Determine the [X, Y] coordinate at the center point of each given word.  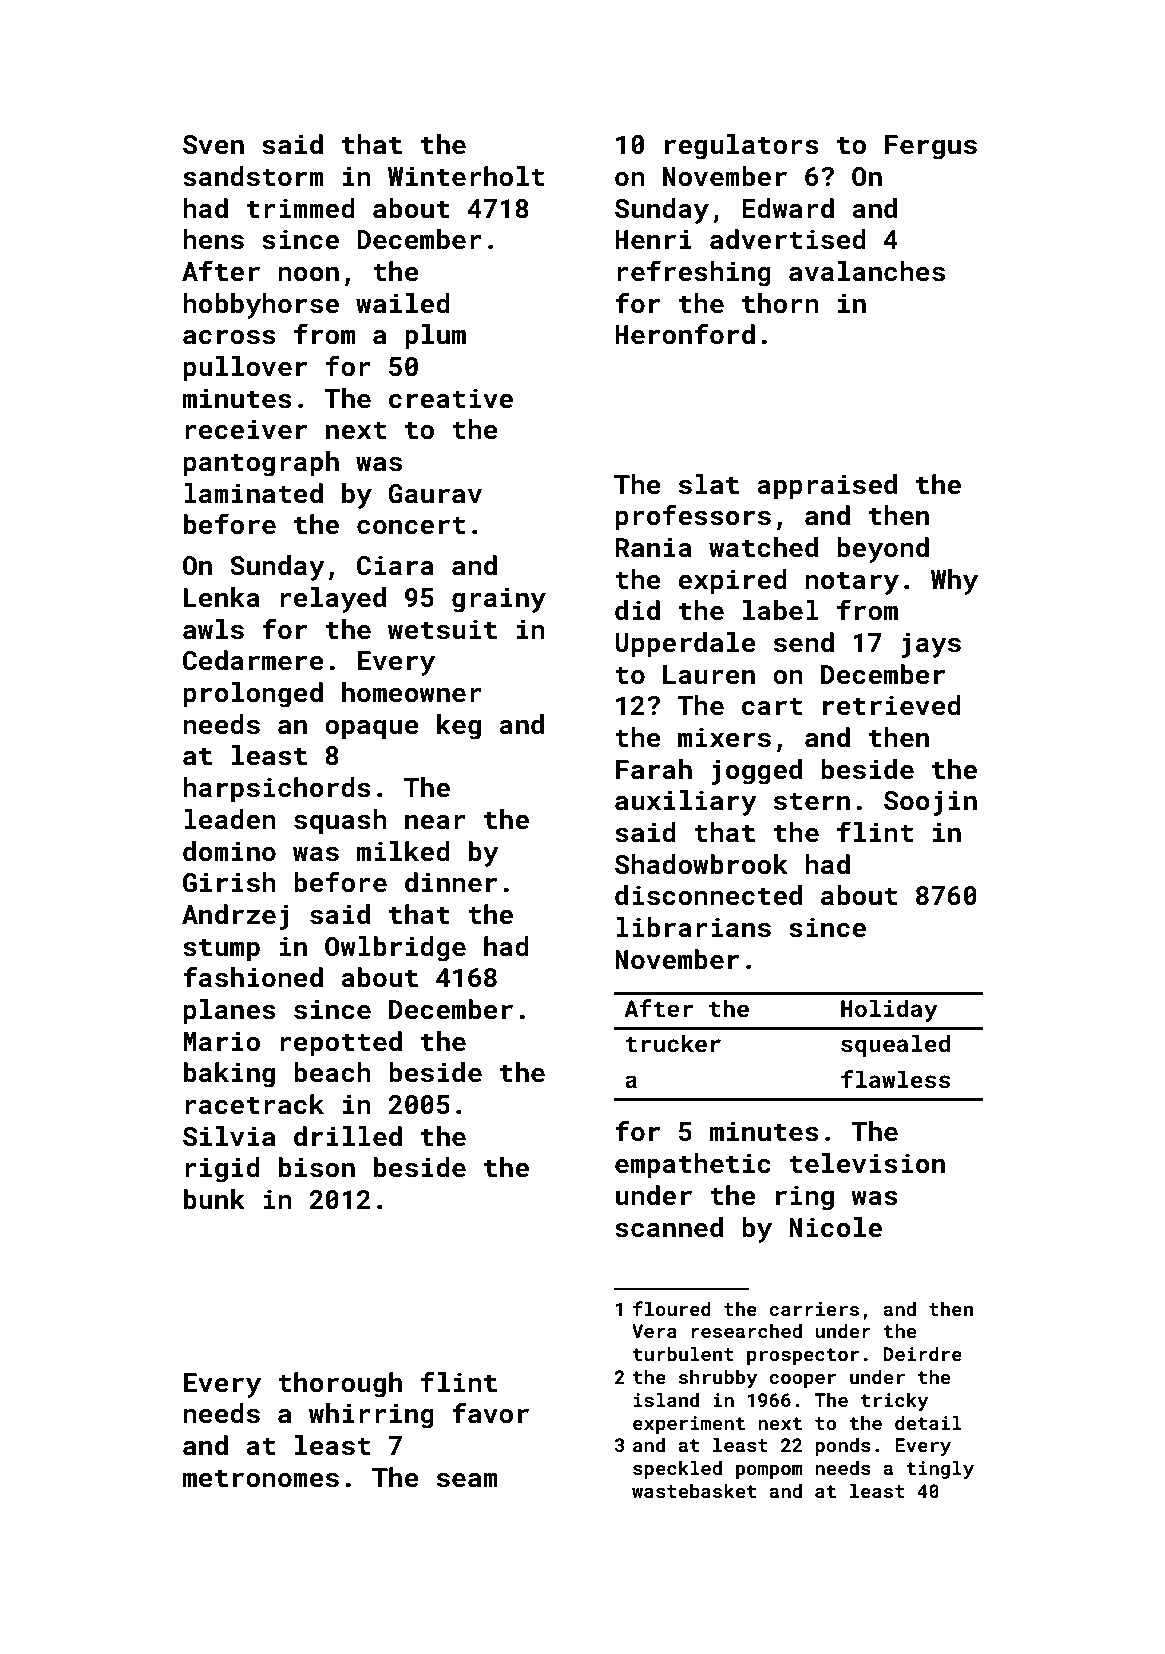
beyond [883, 550]
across [229, 337]
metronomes [261, 1478]
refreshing [694, 273]
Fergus [931, 147]
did [637, 610]
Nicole [835, 1227]
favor [490, 1413]
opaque [372, 730]
